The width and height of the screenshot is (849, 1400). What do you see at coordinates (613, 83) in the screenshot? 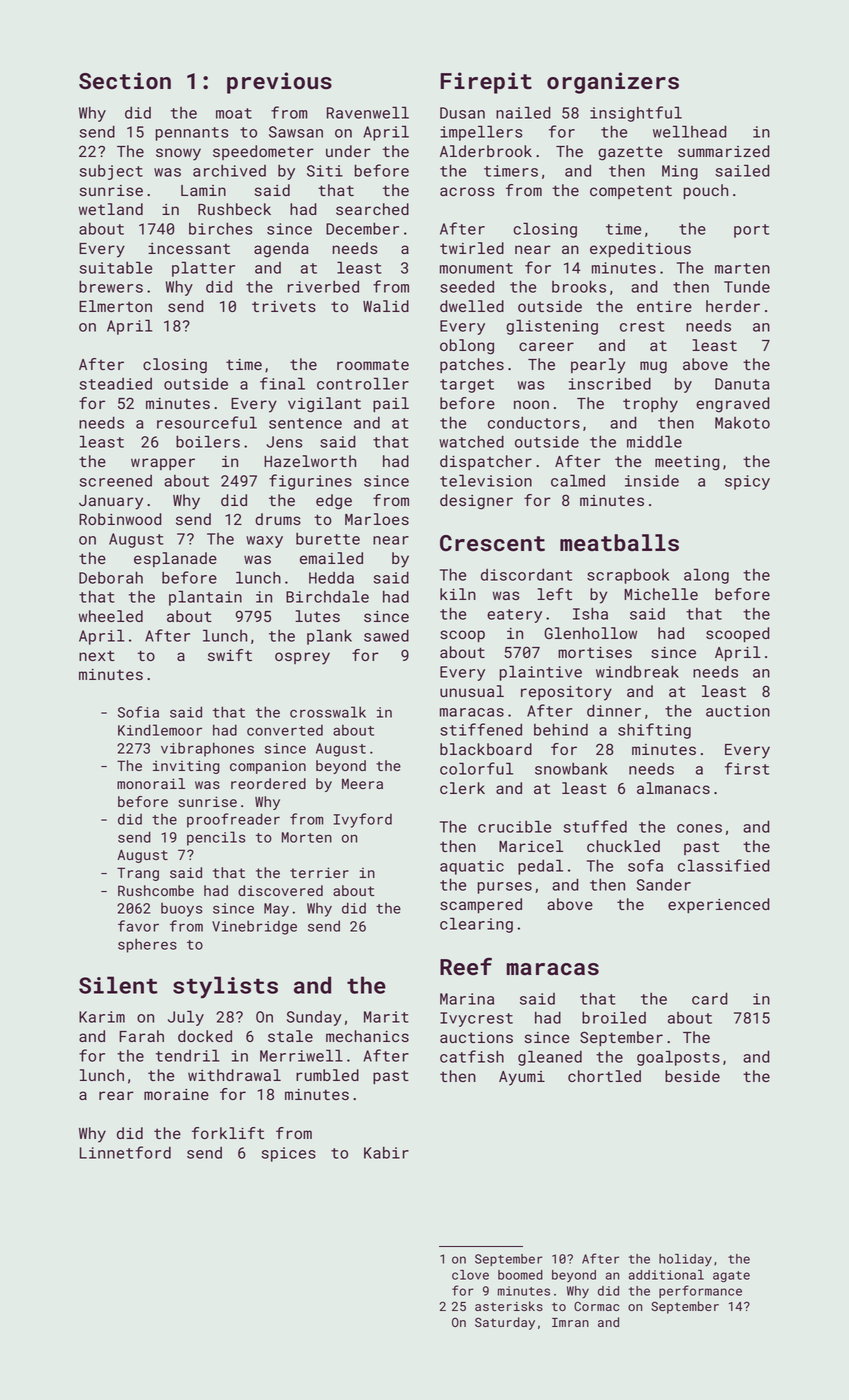
I see `organizers` at bounding box center [613, 83].
